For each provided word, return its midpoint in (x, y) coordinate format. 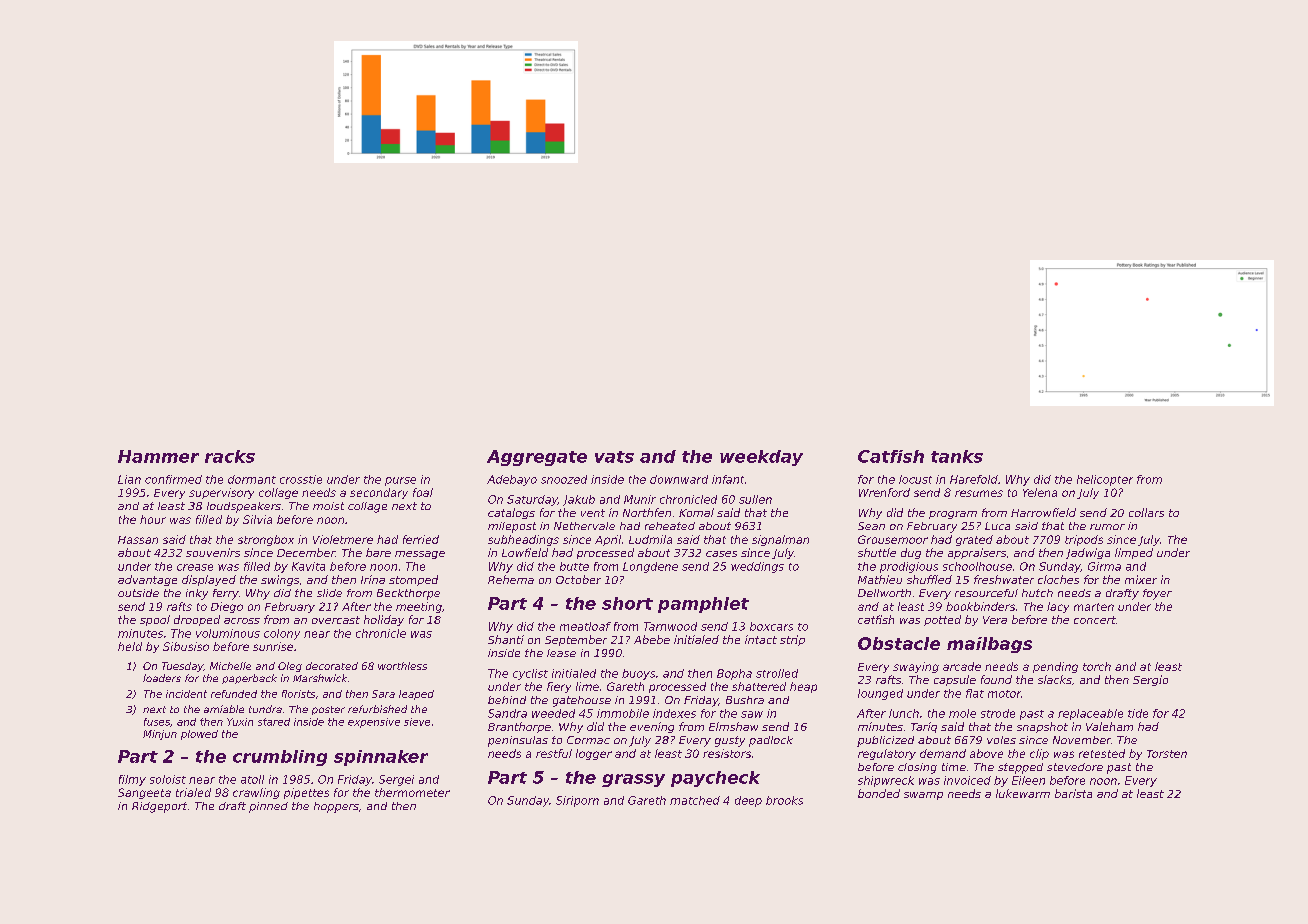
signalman (780, 540)
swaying (916, 667)
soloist (168, 779)
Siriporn (577, 801)
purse (400, 481)
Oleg (290, 667)
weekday (761, 458)
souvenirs (213, 552)
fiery (559, 687)
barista (1073, 793)
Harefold (974, 479)
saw (752, 714)
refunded (234, 694)
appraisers (977, 553)
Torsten (1167, 754)
